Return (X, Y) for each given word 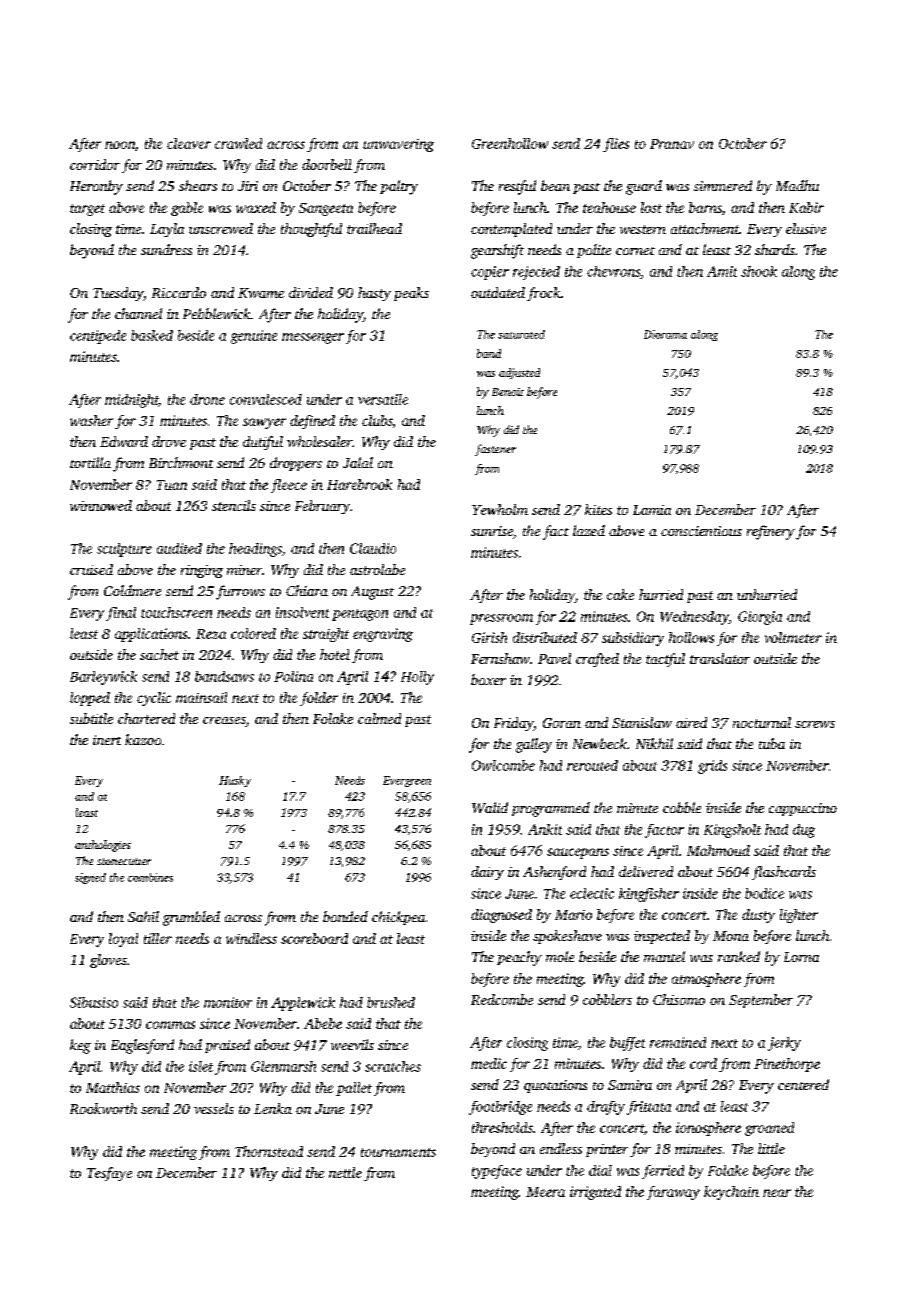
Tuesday (118, 294)
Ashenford (554, 873)
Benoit (508, 392)
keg (80, 1046)
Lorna (801, 957)
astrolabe (377, 569)
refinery (771, 532)
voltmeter (793, 637)
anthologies (103, 846)
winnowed (101, 505)
